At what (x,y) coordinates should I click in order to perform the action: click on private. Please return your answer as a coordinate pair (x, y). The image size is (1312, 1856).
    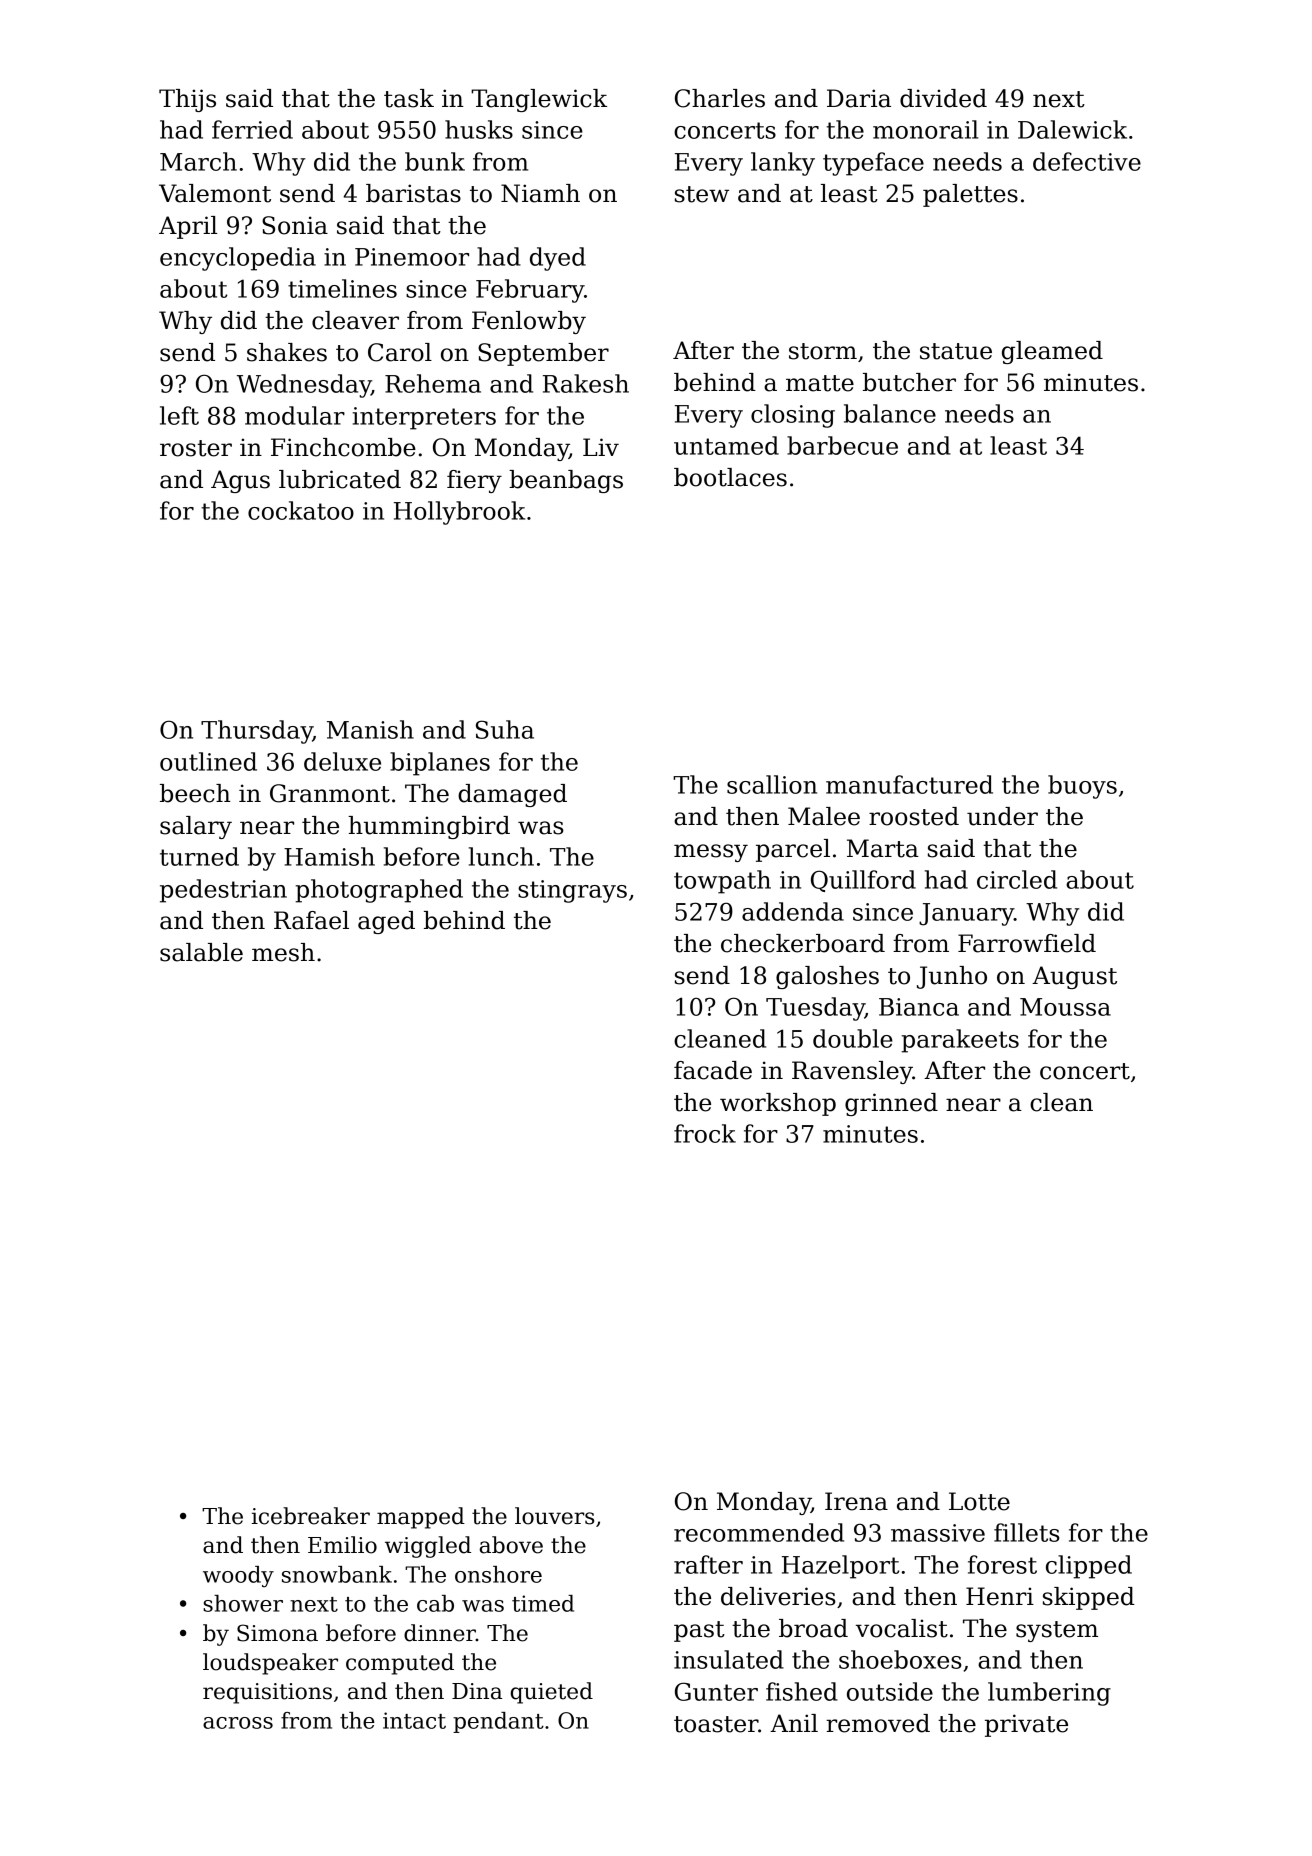
    Looking at the image, I should click on (1026, 1725).
